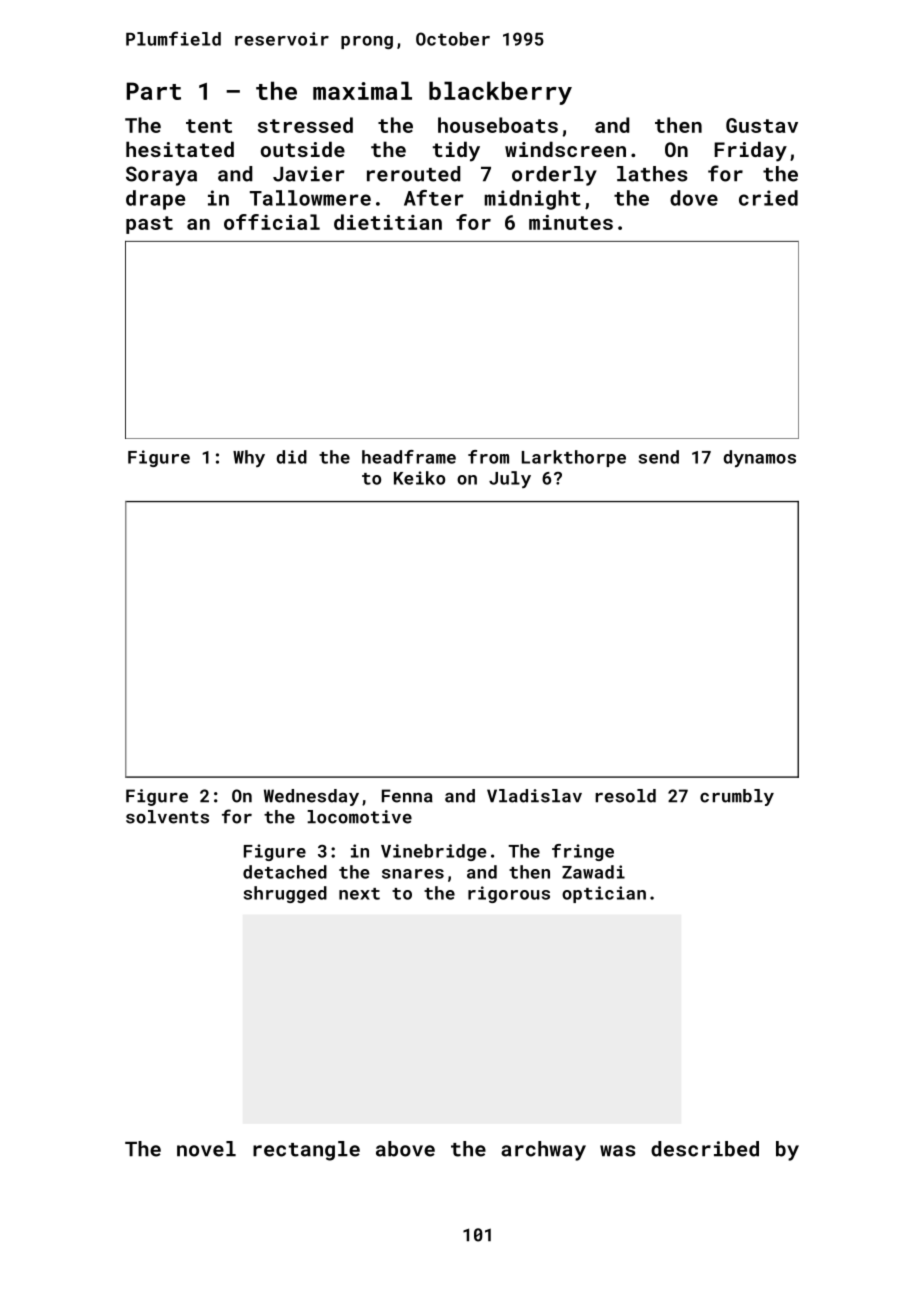 The width and height of the document is (924, 1311). What do you see at coordinates (419, 478) in the document?
I see `Keiko` at bounding box center [419, 478].
